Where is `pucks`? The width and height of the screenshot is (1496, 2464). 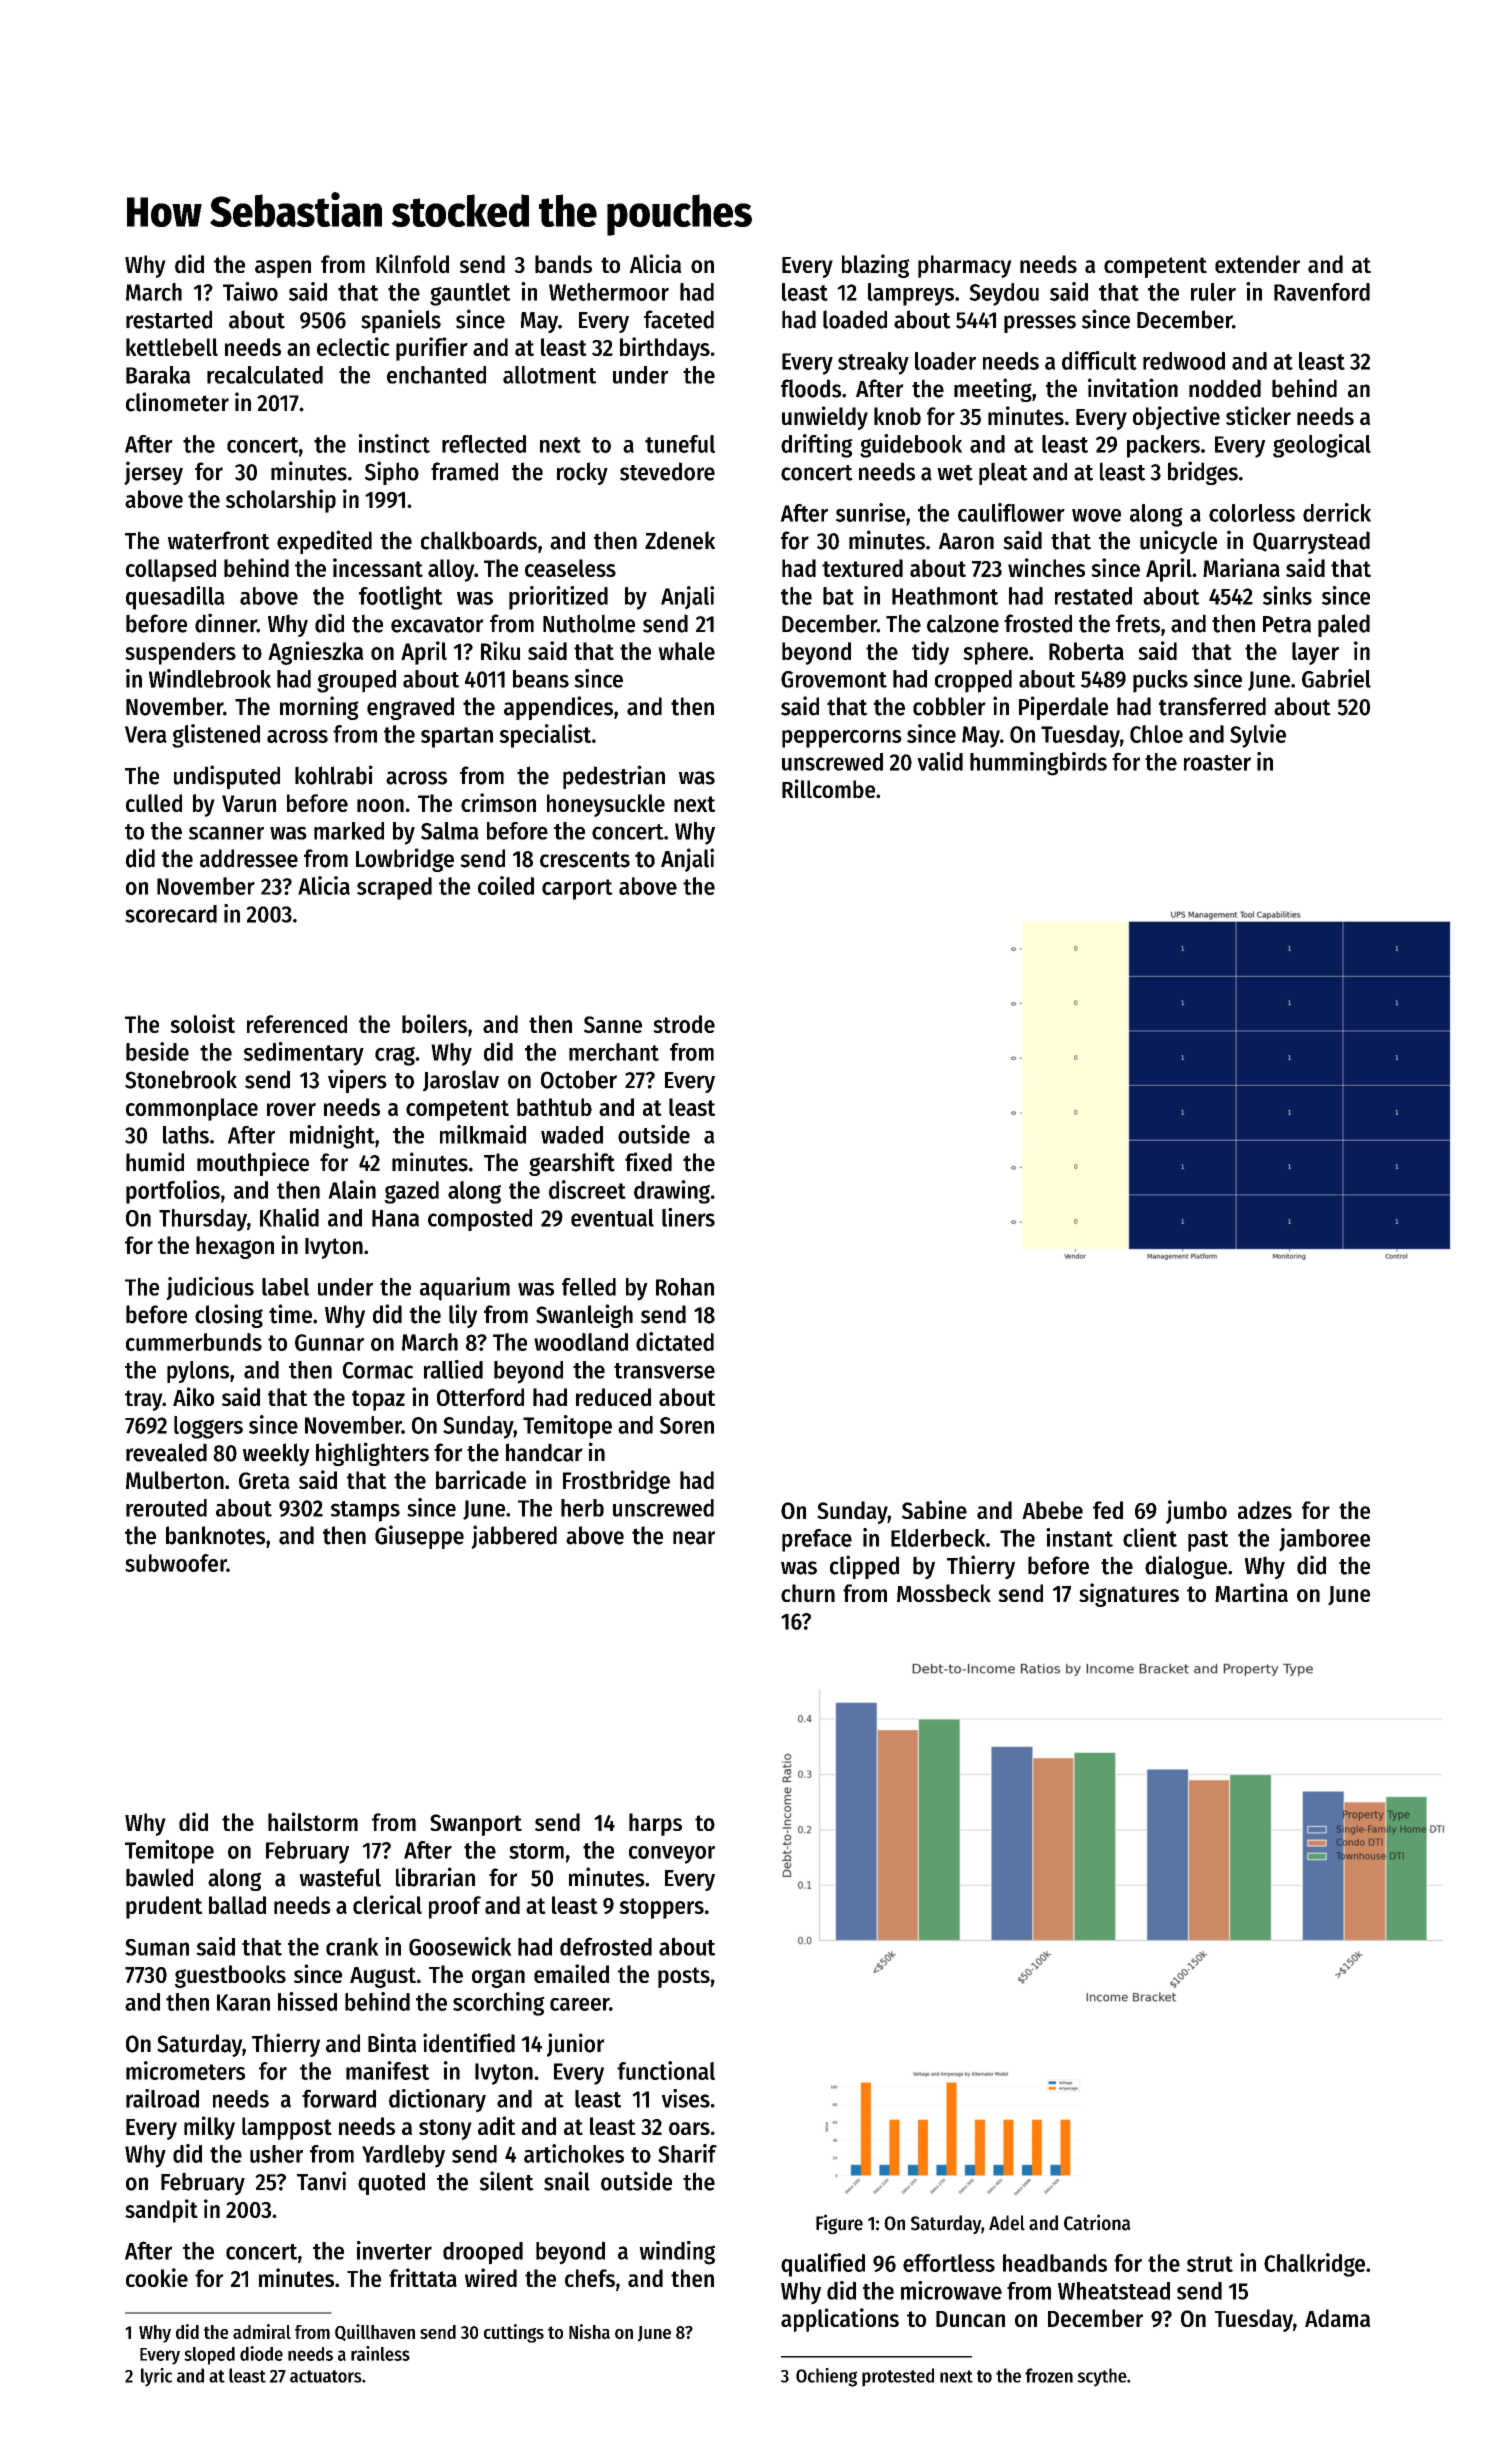 pucks is located at coordinates (1160, 681).
